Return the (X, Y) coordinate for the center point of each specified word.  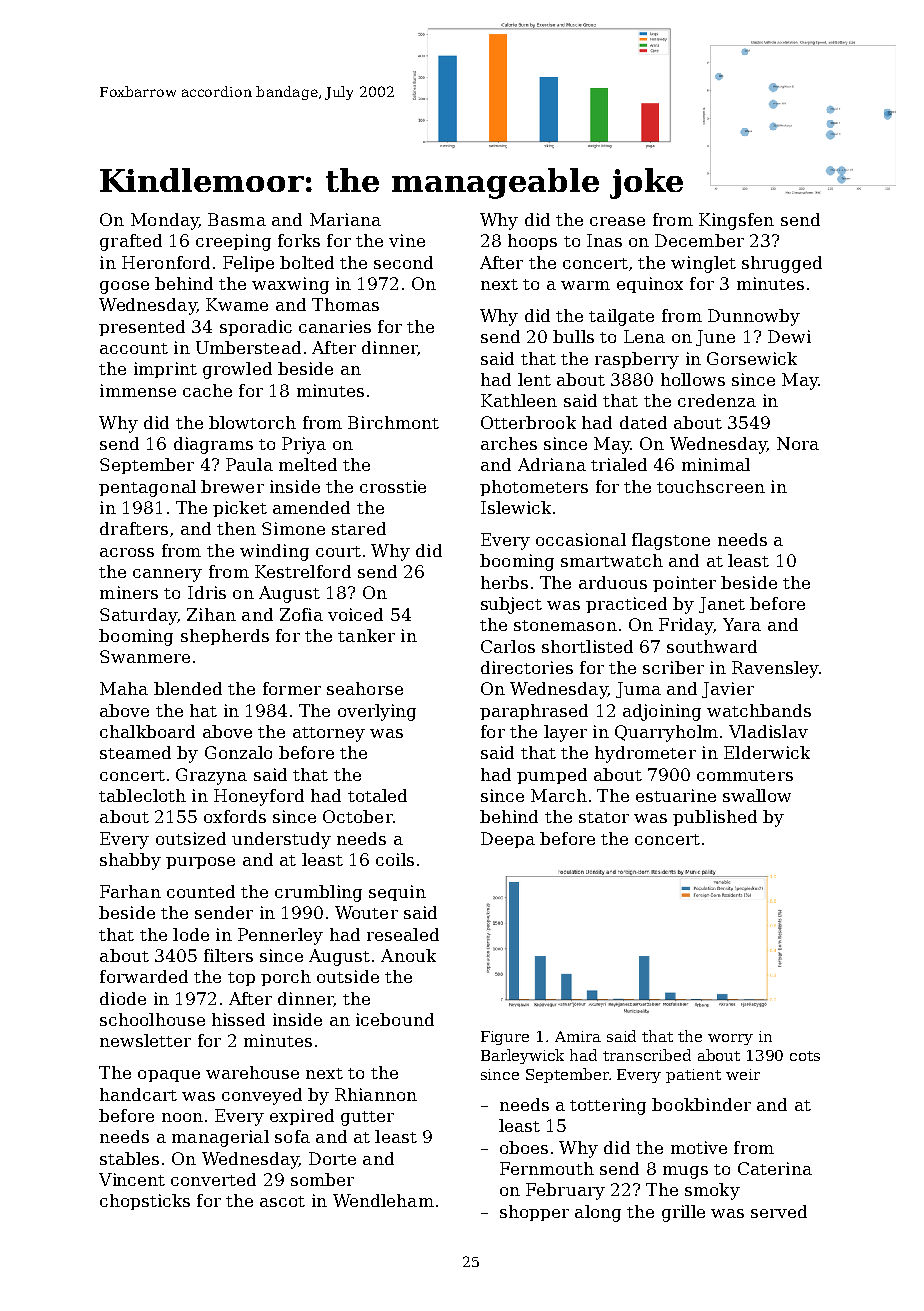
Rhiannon (376, 1094)
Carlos (508, 646)
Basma (237, 219)
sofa (292, 1136)
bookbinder (701, 1104)
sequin (397, 893)
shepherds (225, 637)
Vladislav (768, 731)
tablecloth (142, 795)
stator (604, 817)
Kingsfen (736, 221)
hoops (532, 242)
